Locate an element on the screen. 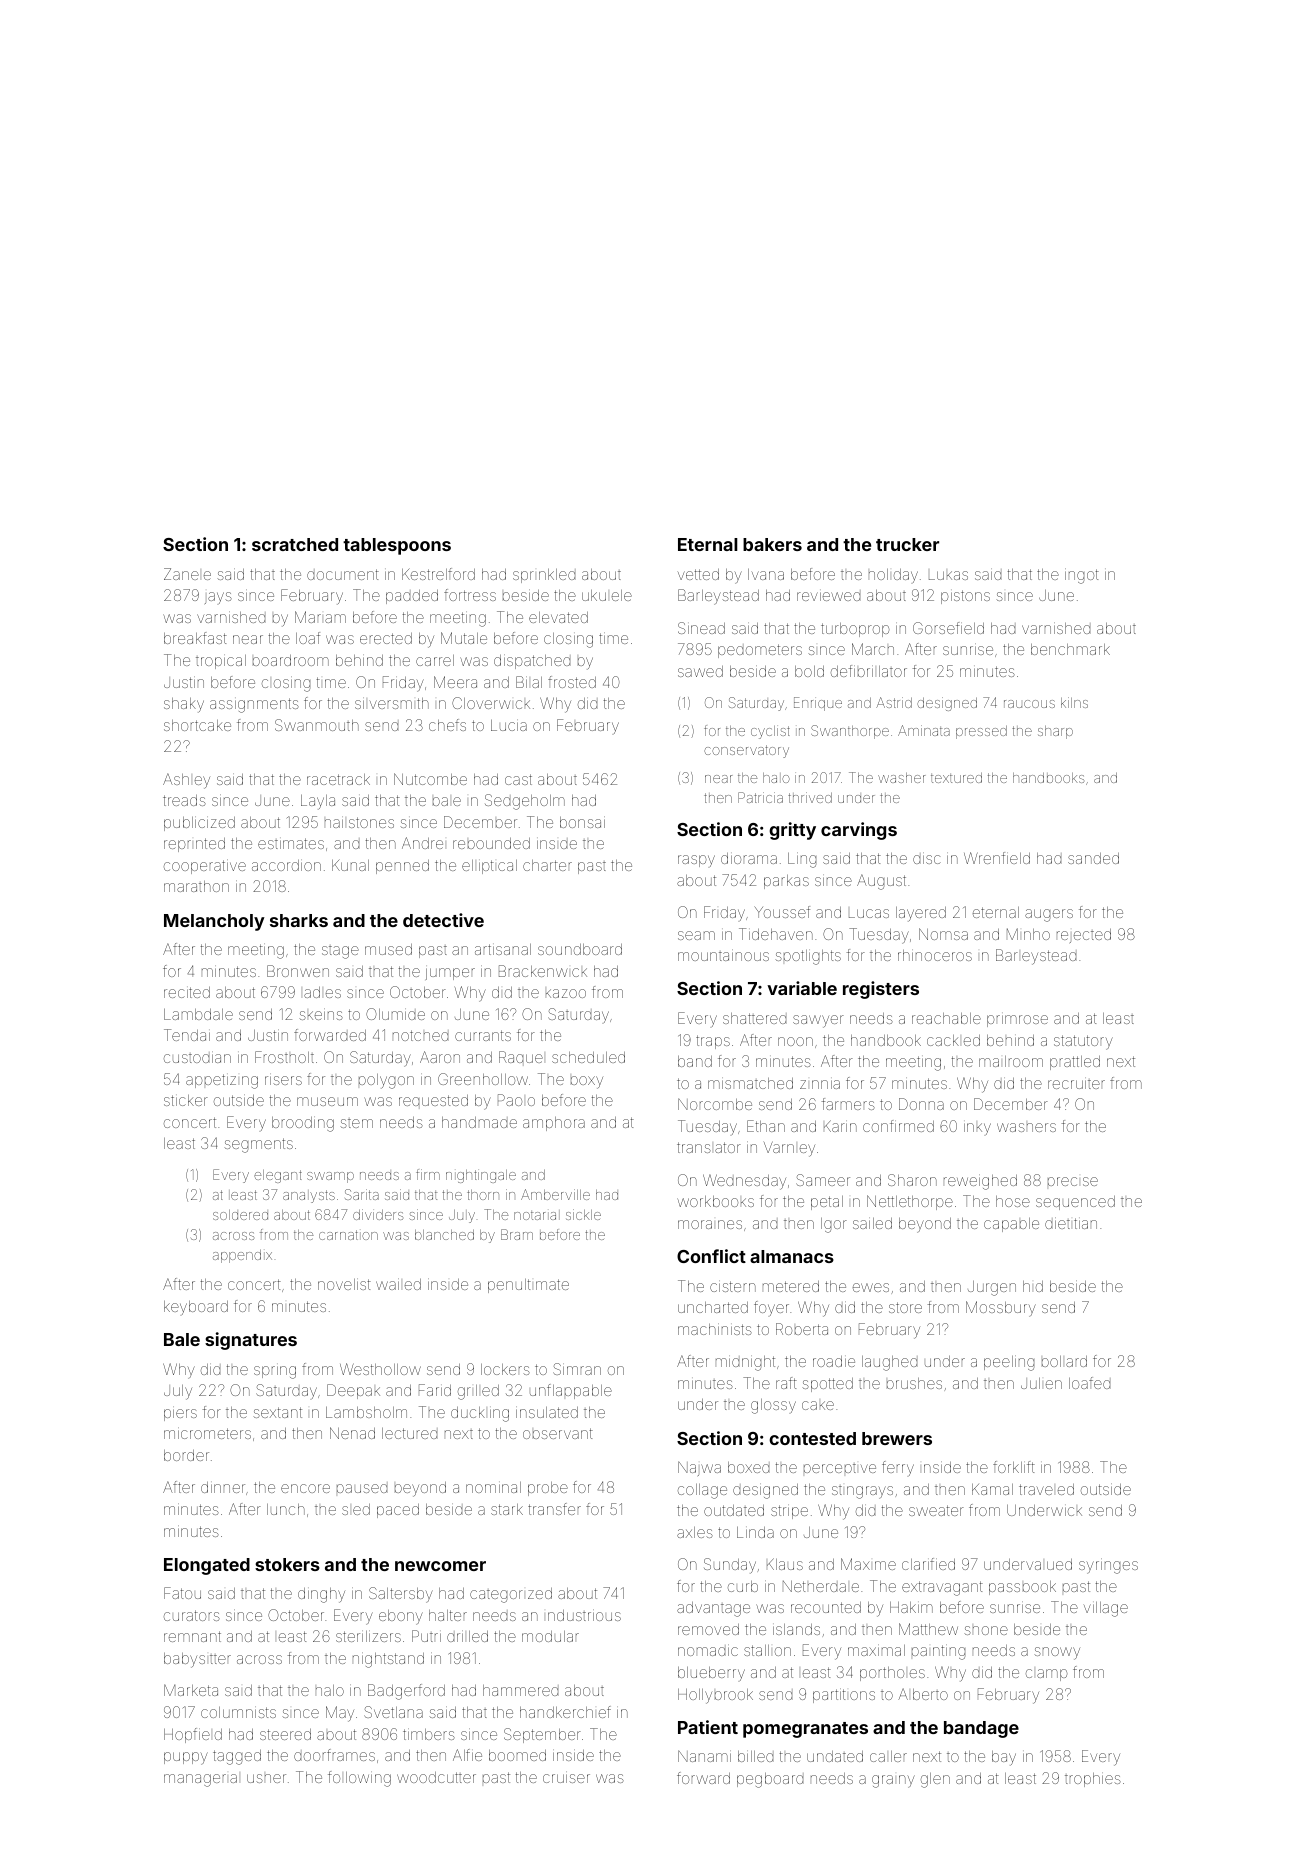 The width and height of the screenshot is (1312, 1855). pressed is located at coordinates (981, 732).
